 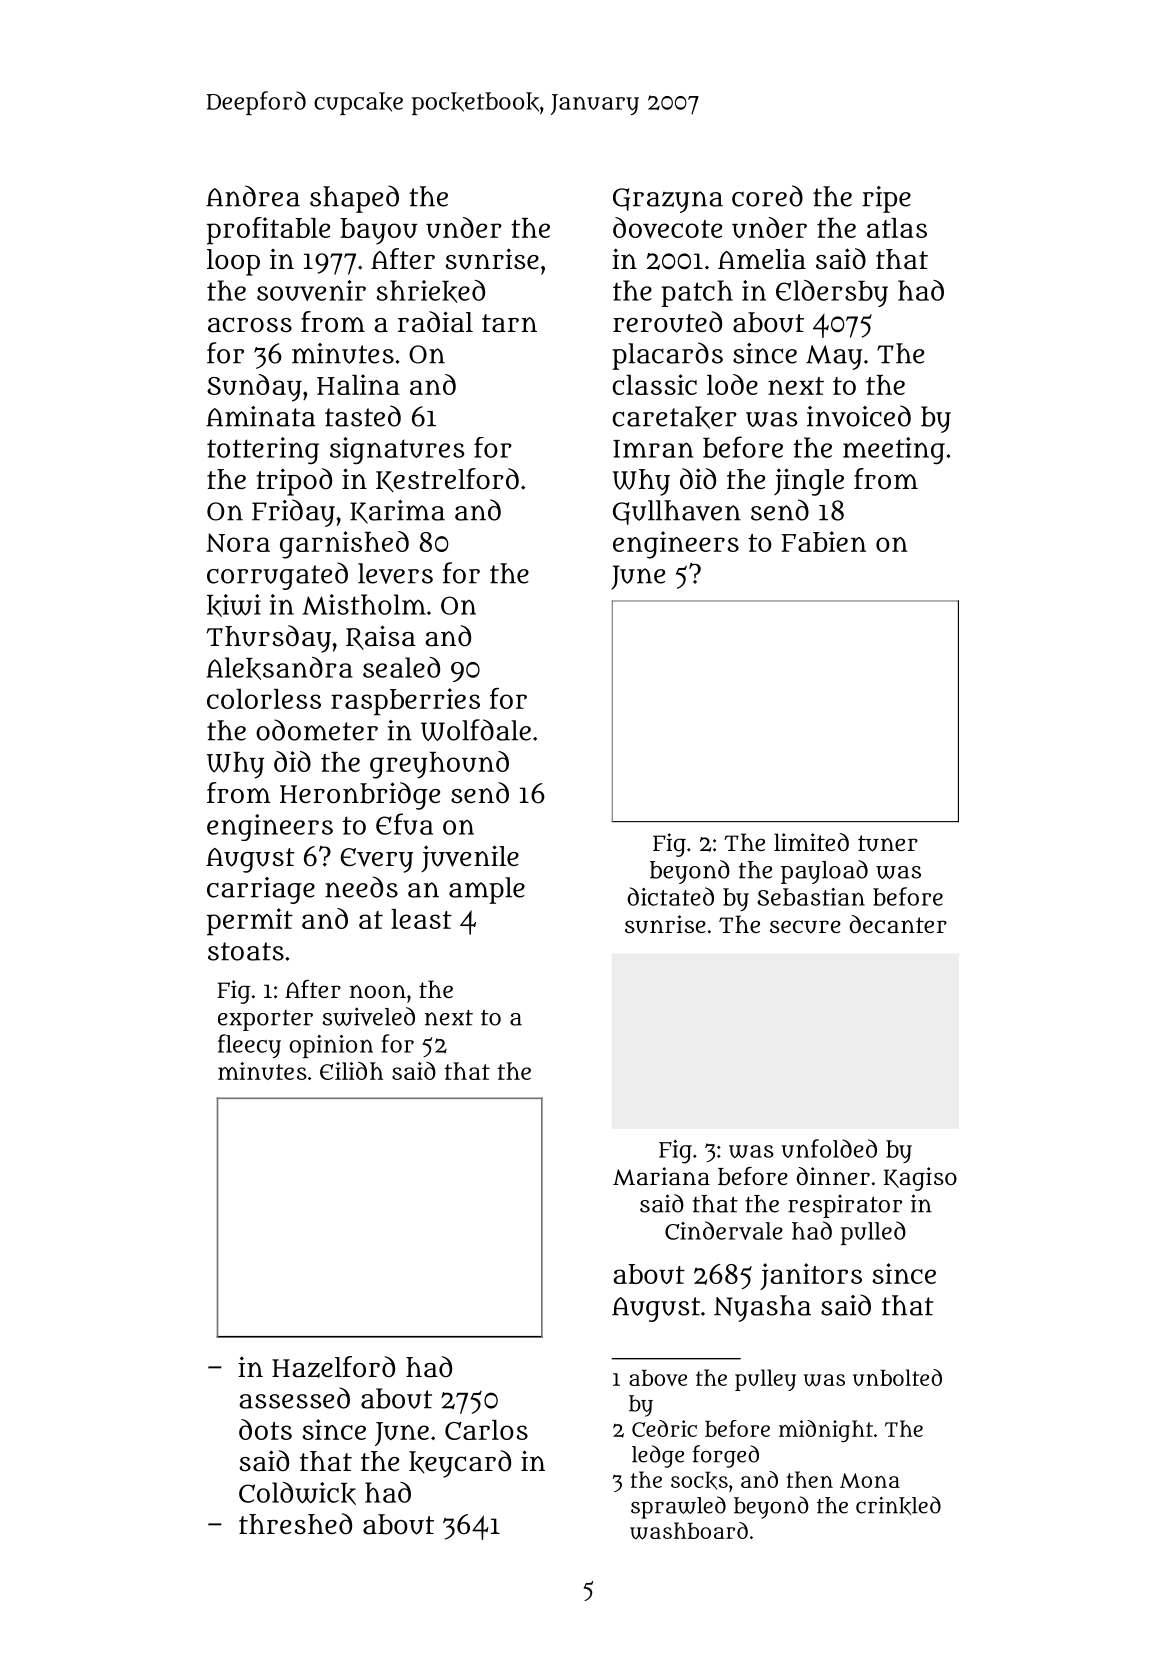 I want to click on Carlos, so click(x=486, y=1430).
